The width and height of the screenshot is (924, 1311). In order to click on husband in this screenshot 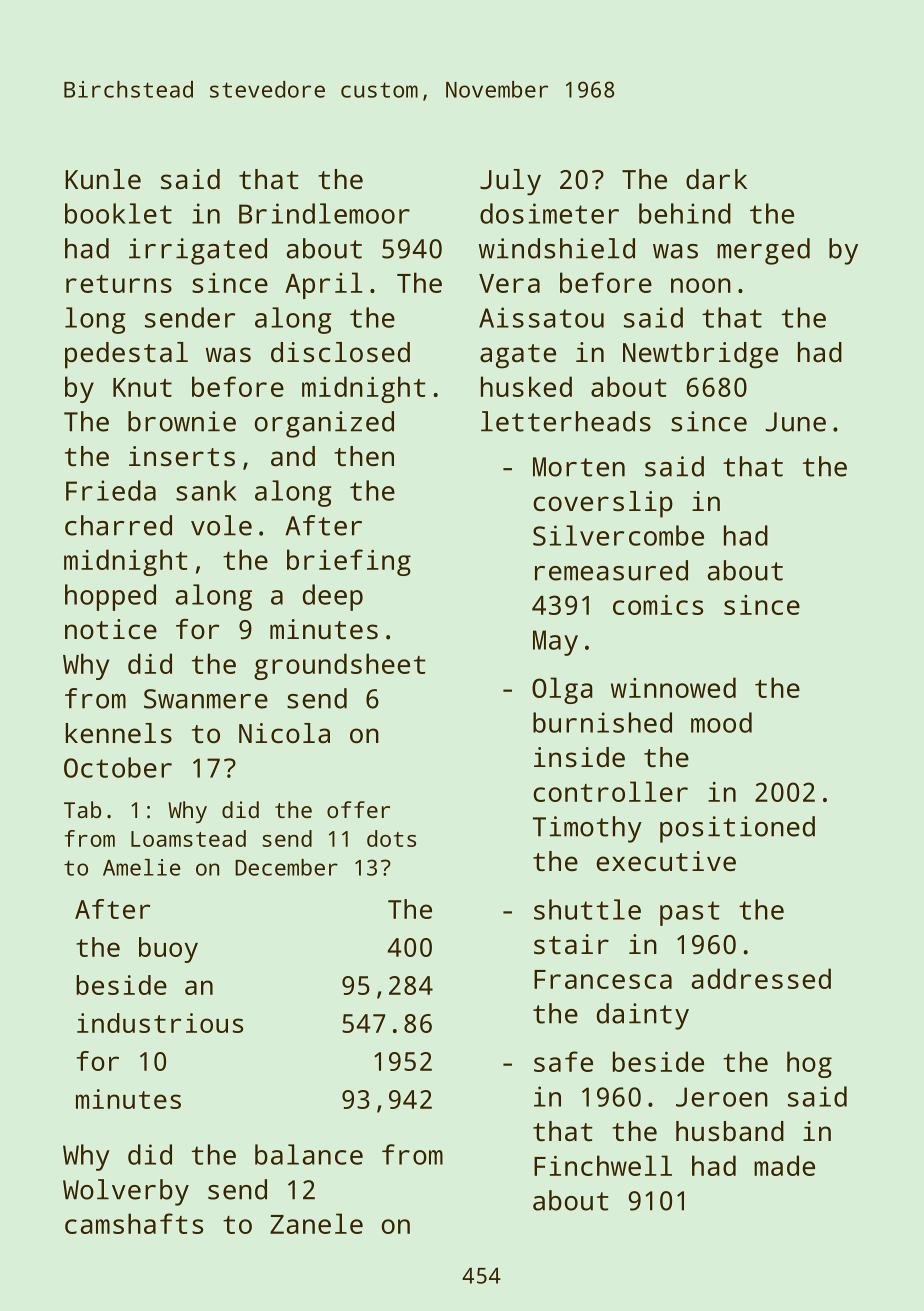, I will do `click(730, 1131)`.
